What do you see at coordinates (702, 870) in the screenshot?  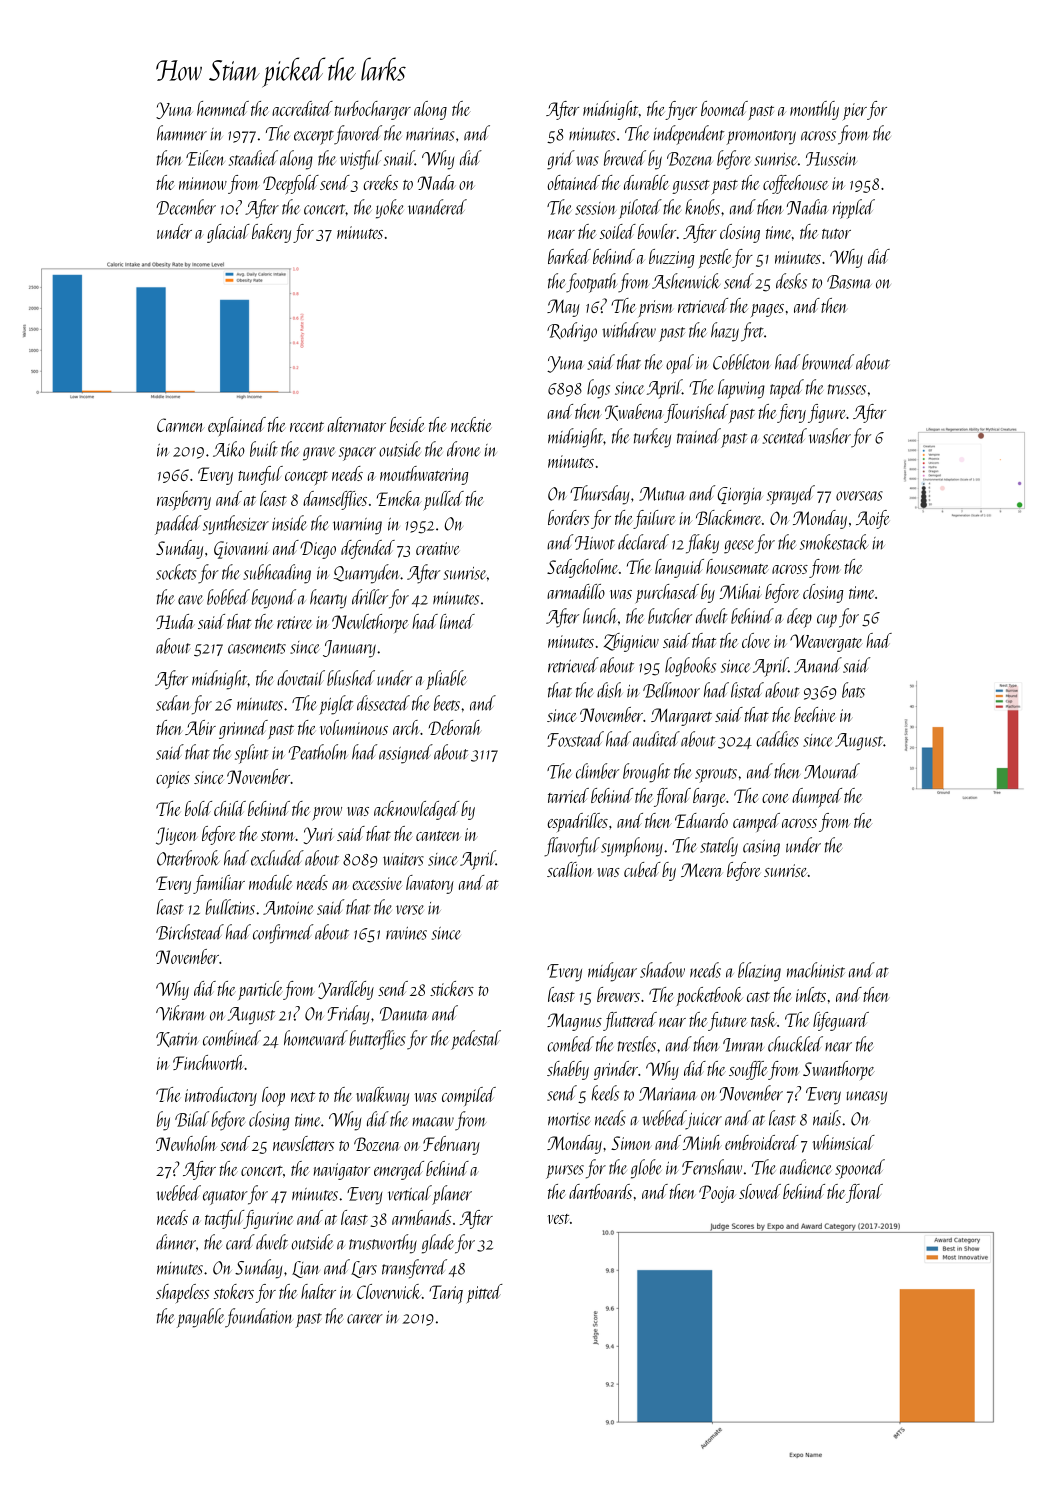 I see `Meera` at bounding box center [702, 870].
